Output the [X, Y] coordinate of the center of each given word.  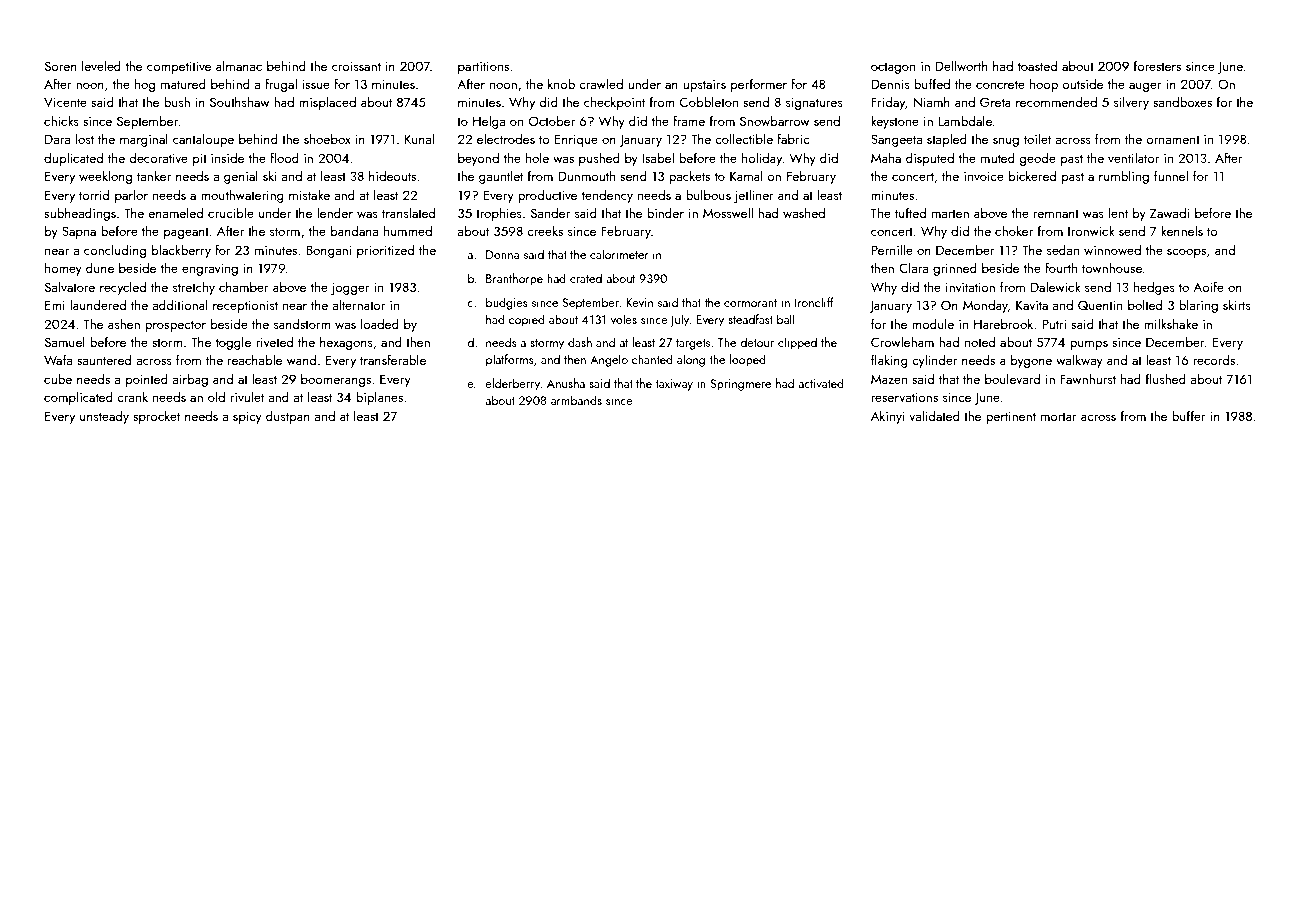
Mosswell [728, 212]
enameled [175, 212]
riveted [274, 341]
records [1214, 359]
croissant [356, 66]
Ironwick [1091, 230]
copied [527, 320]
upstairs [704, 85]
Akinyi [887, 417]
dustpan [288, 417]
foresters [1157, 65]
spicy [247, 417]
